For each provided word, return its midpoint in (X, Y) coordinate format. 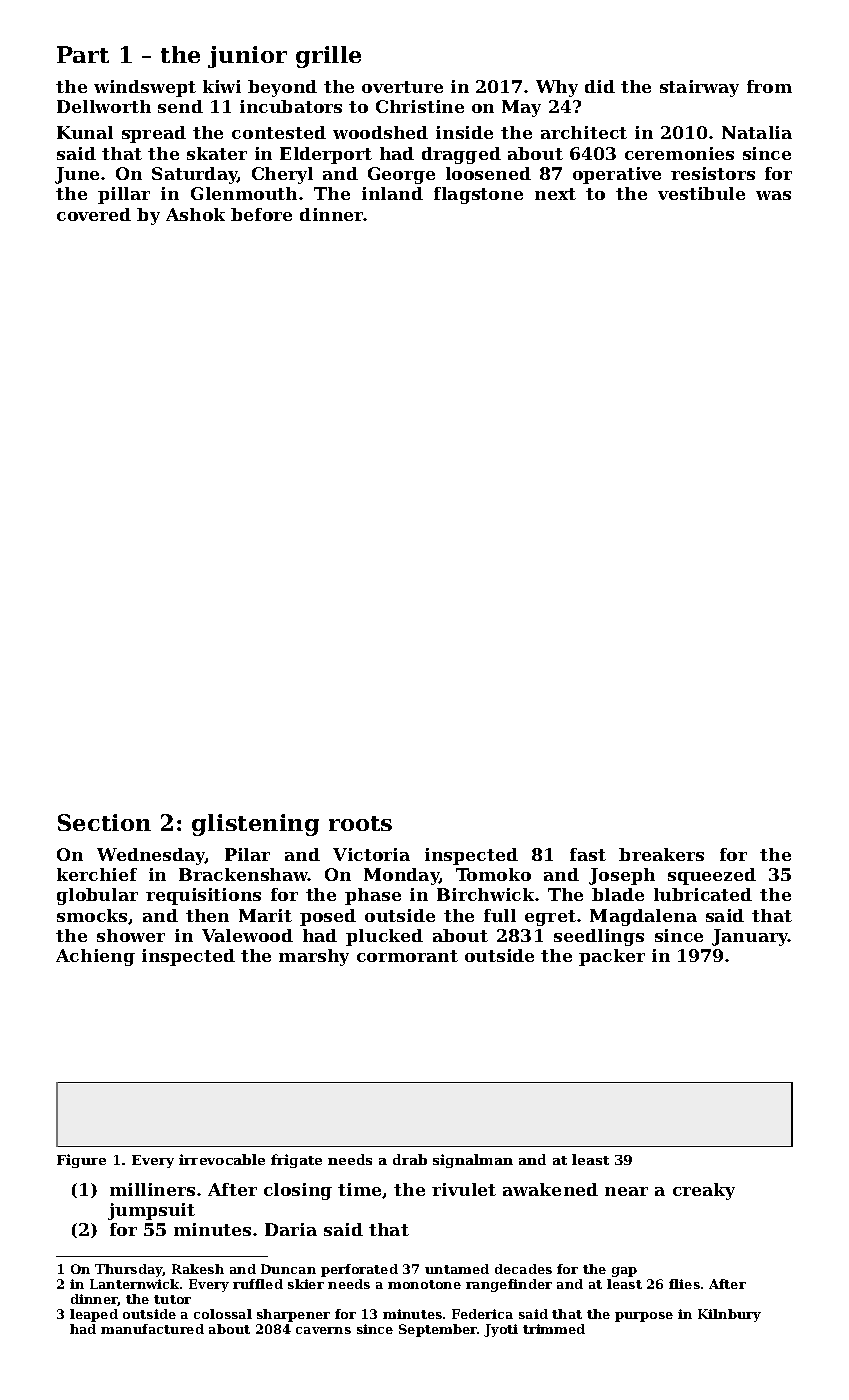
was (773, 195)
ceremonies (679, 153)
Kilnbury (729, 1315)
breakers (661, 854)
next (555, 194)
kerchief (97, 874)
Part (83, 54)
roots (360, 823)
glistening (255, 825)
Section (104, 822)
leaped (94, 1315)
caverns (323, 1330)
